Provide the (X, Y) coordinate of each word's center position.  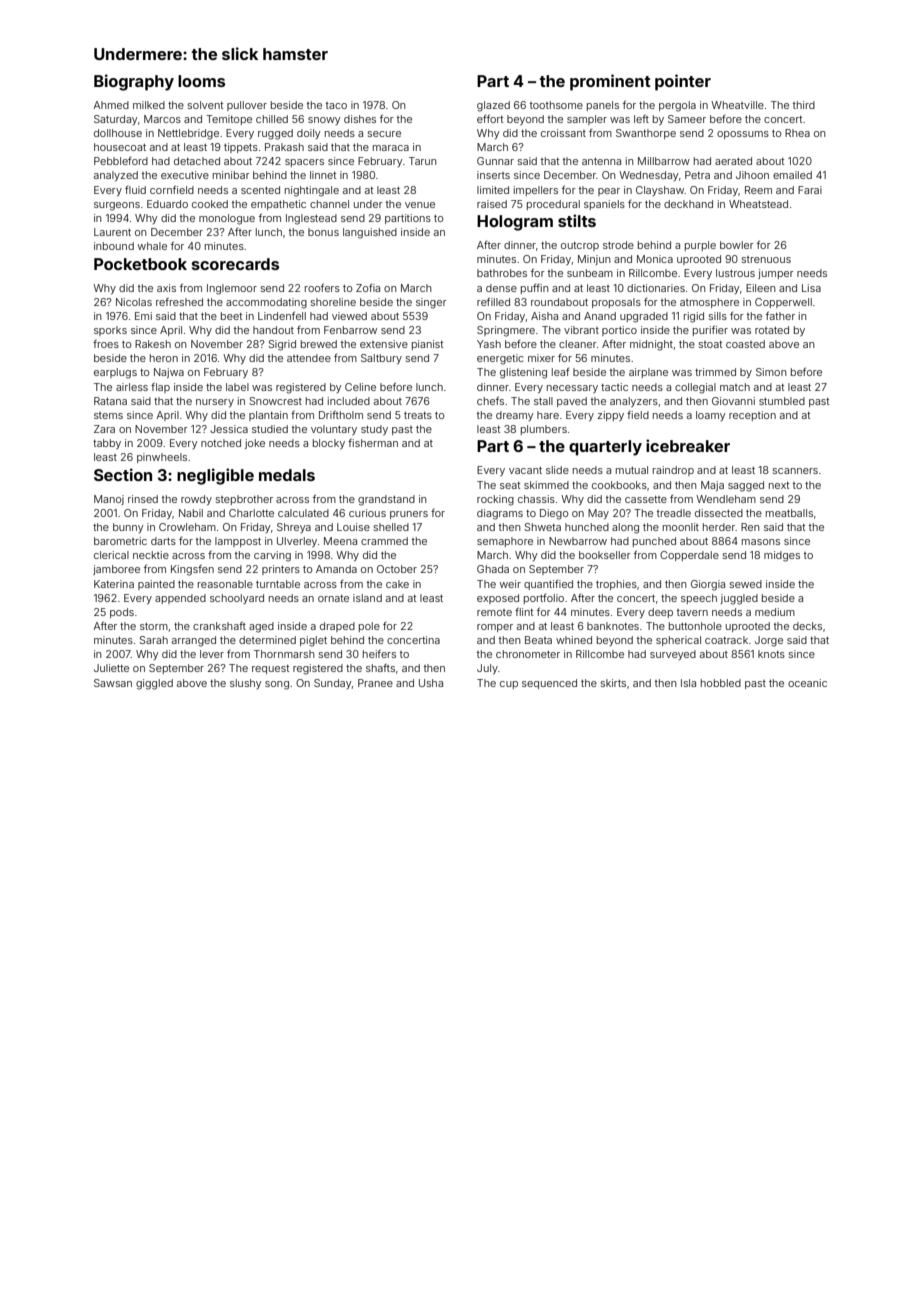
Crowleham (187, 527)
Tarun (422, 161)
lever (212, 654)
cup (509, 685)
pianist (427, 345)
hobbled (721, 683)
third (804, 105)
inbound (114, 246)
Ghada (493, 569)
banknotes (613, 626)
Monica (655, 259)
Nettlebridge (188, 134)
